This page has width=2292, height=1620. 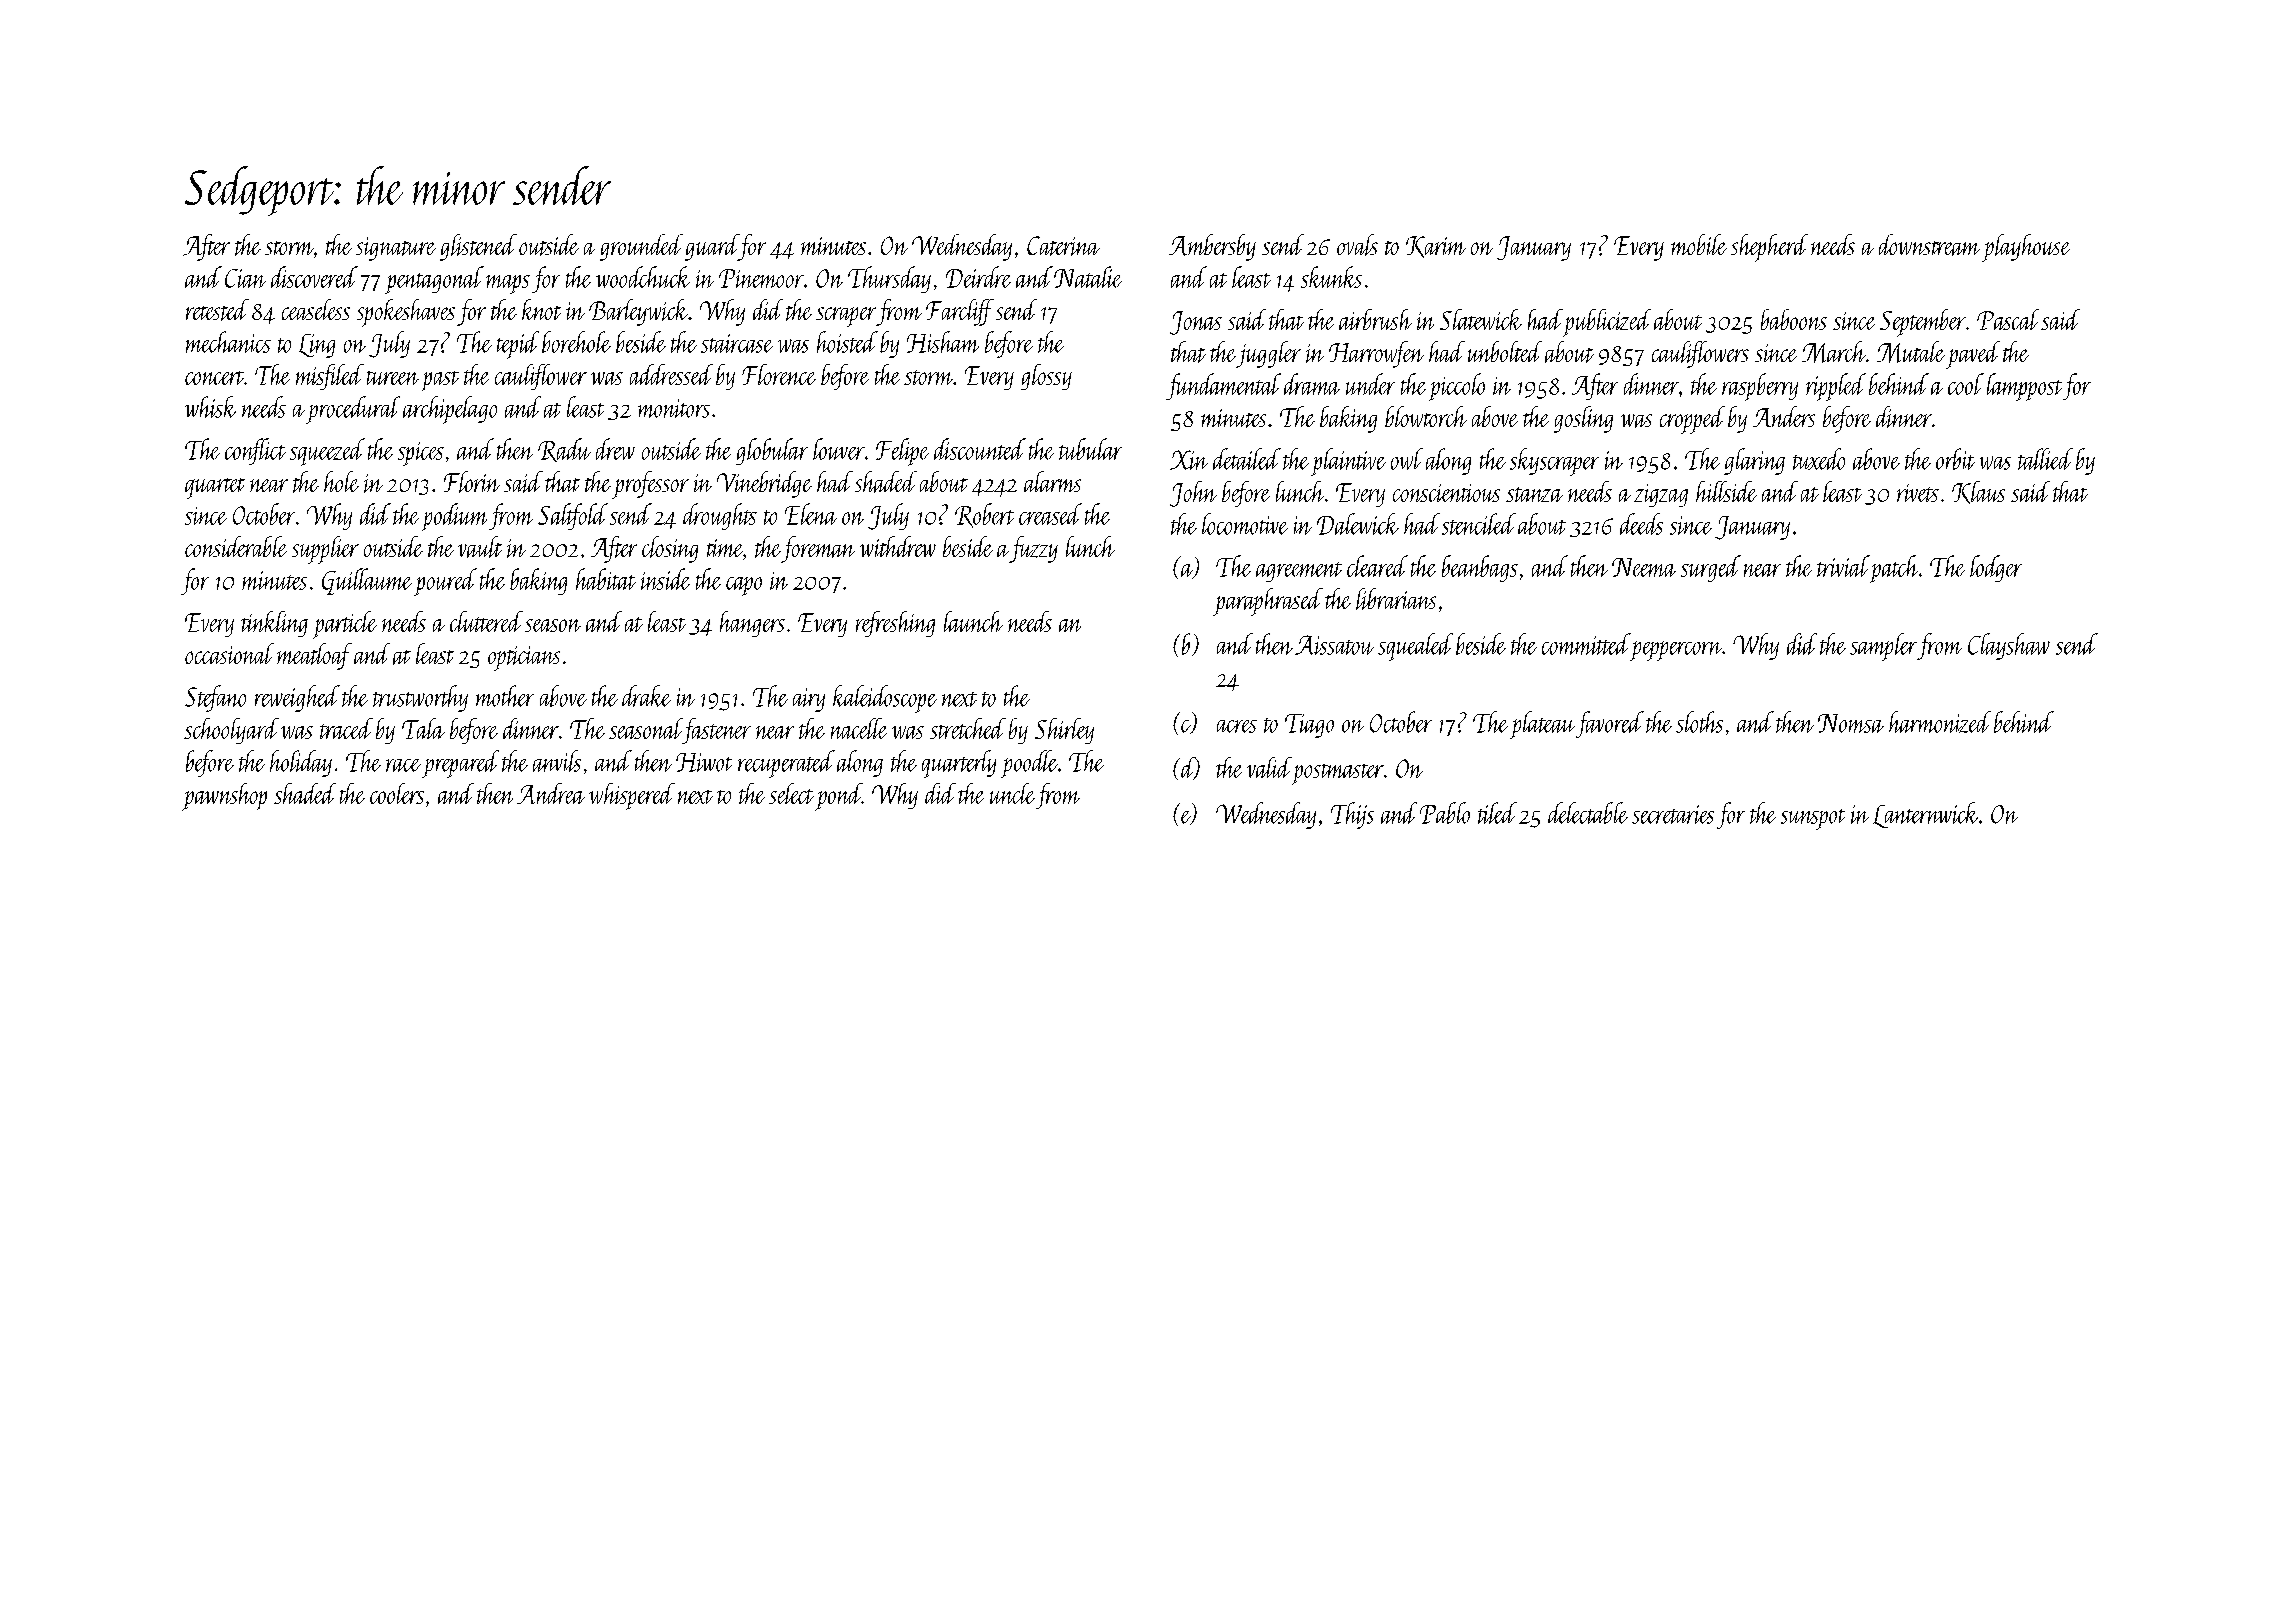 What do you see at coordinates (811, 514) in the page?
I see `Elena` at bounding box center [811, 514].
